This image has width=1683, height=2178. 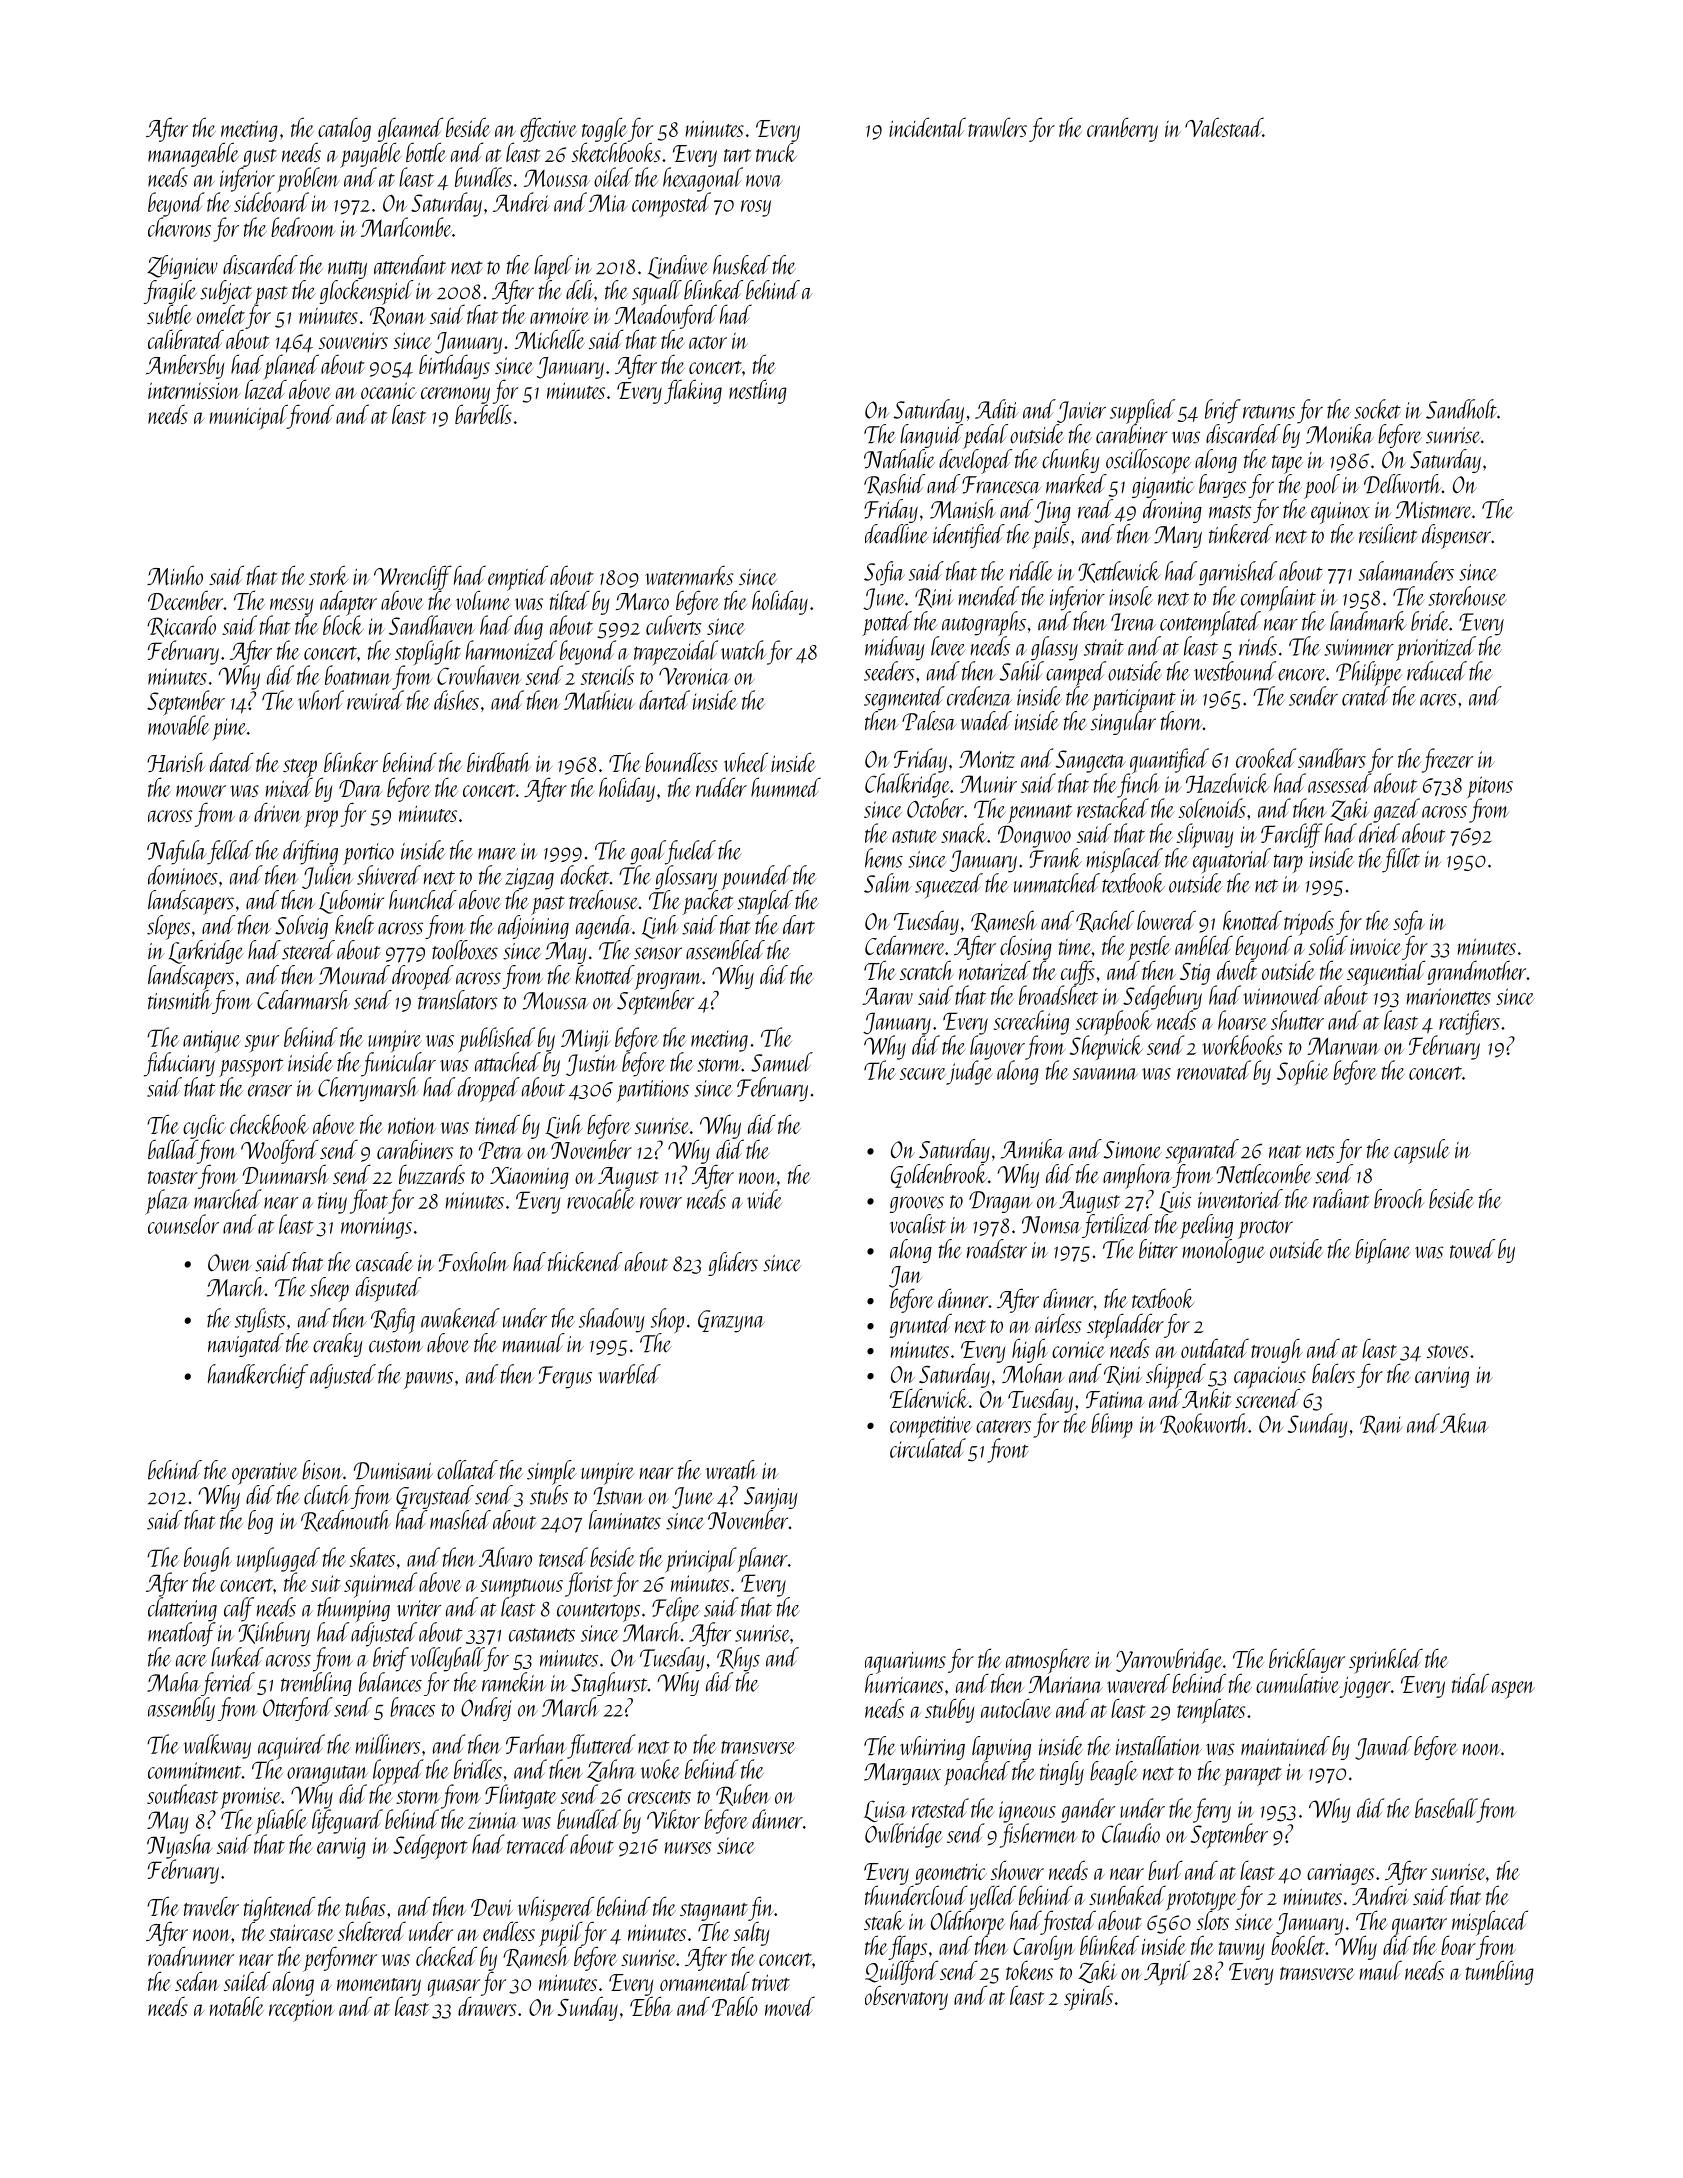 I want to click on Fergus, so click(x=565, y=1377).
